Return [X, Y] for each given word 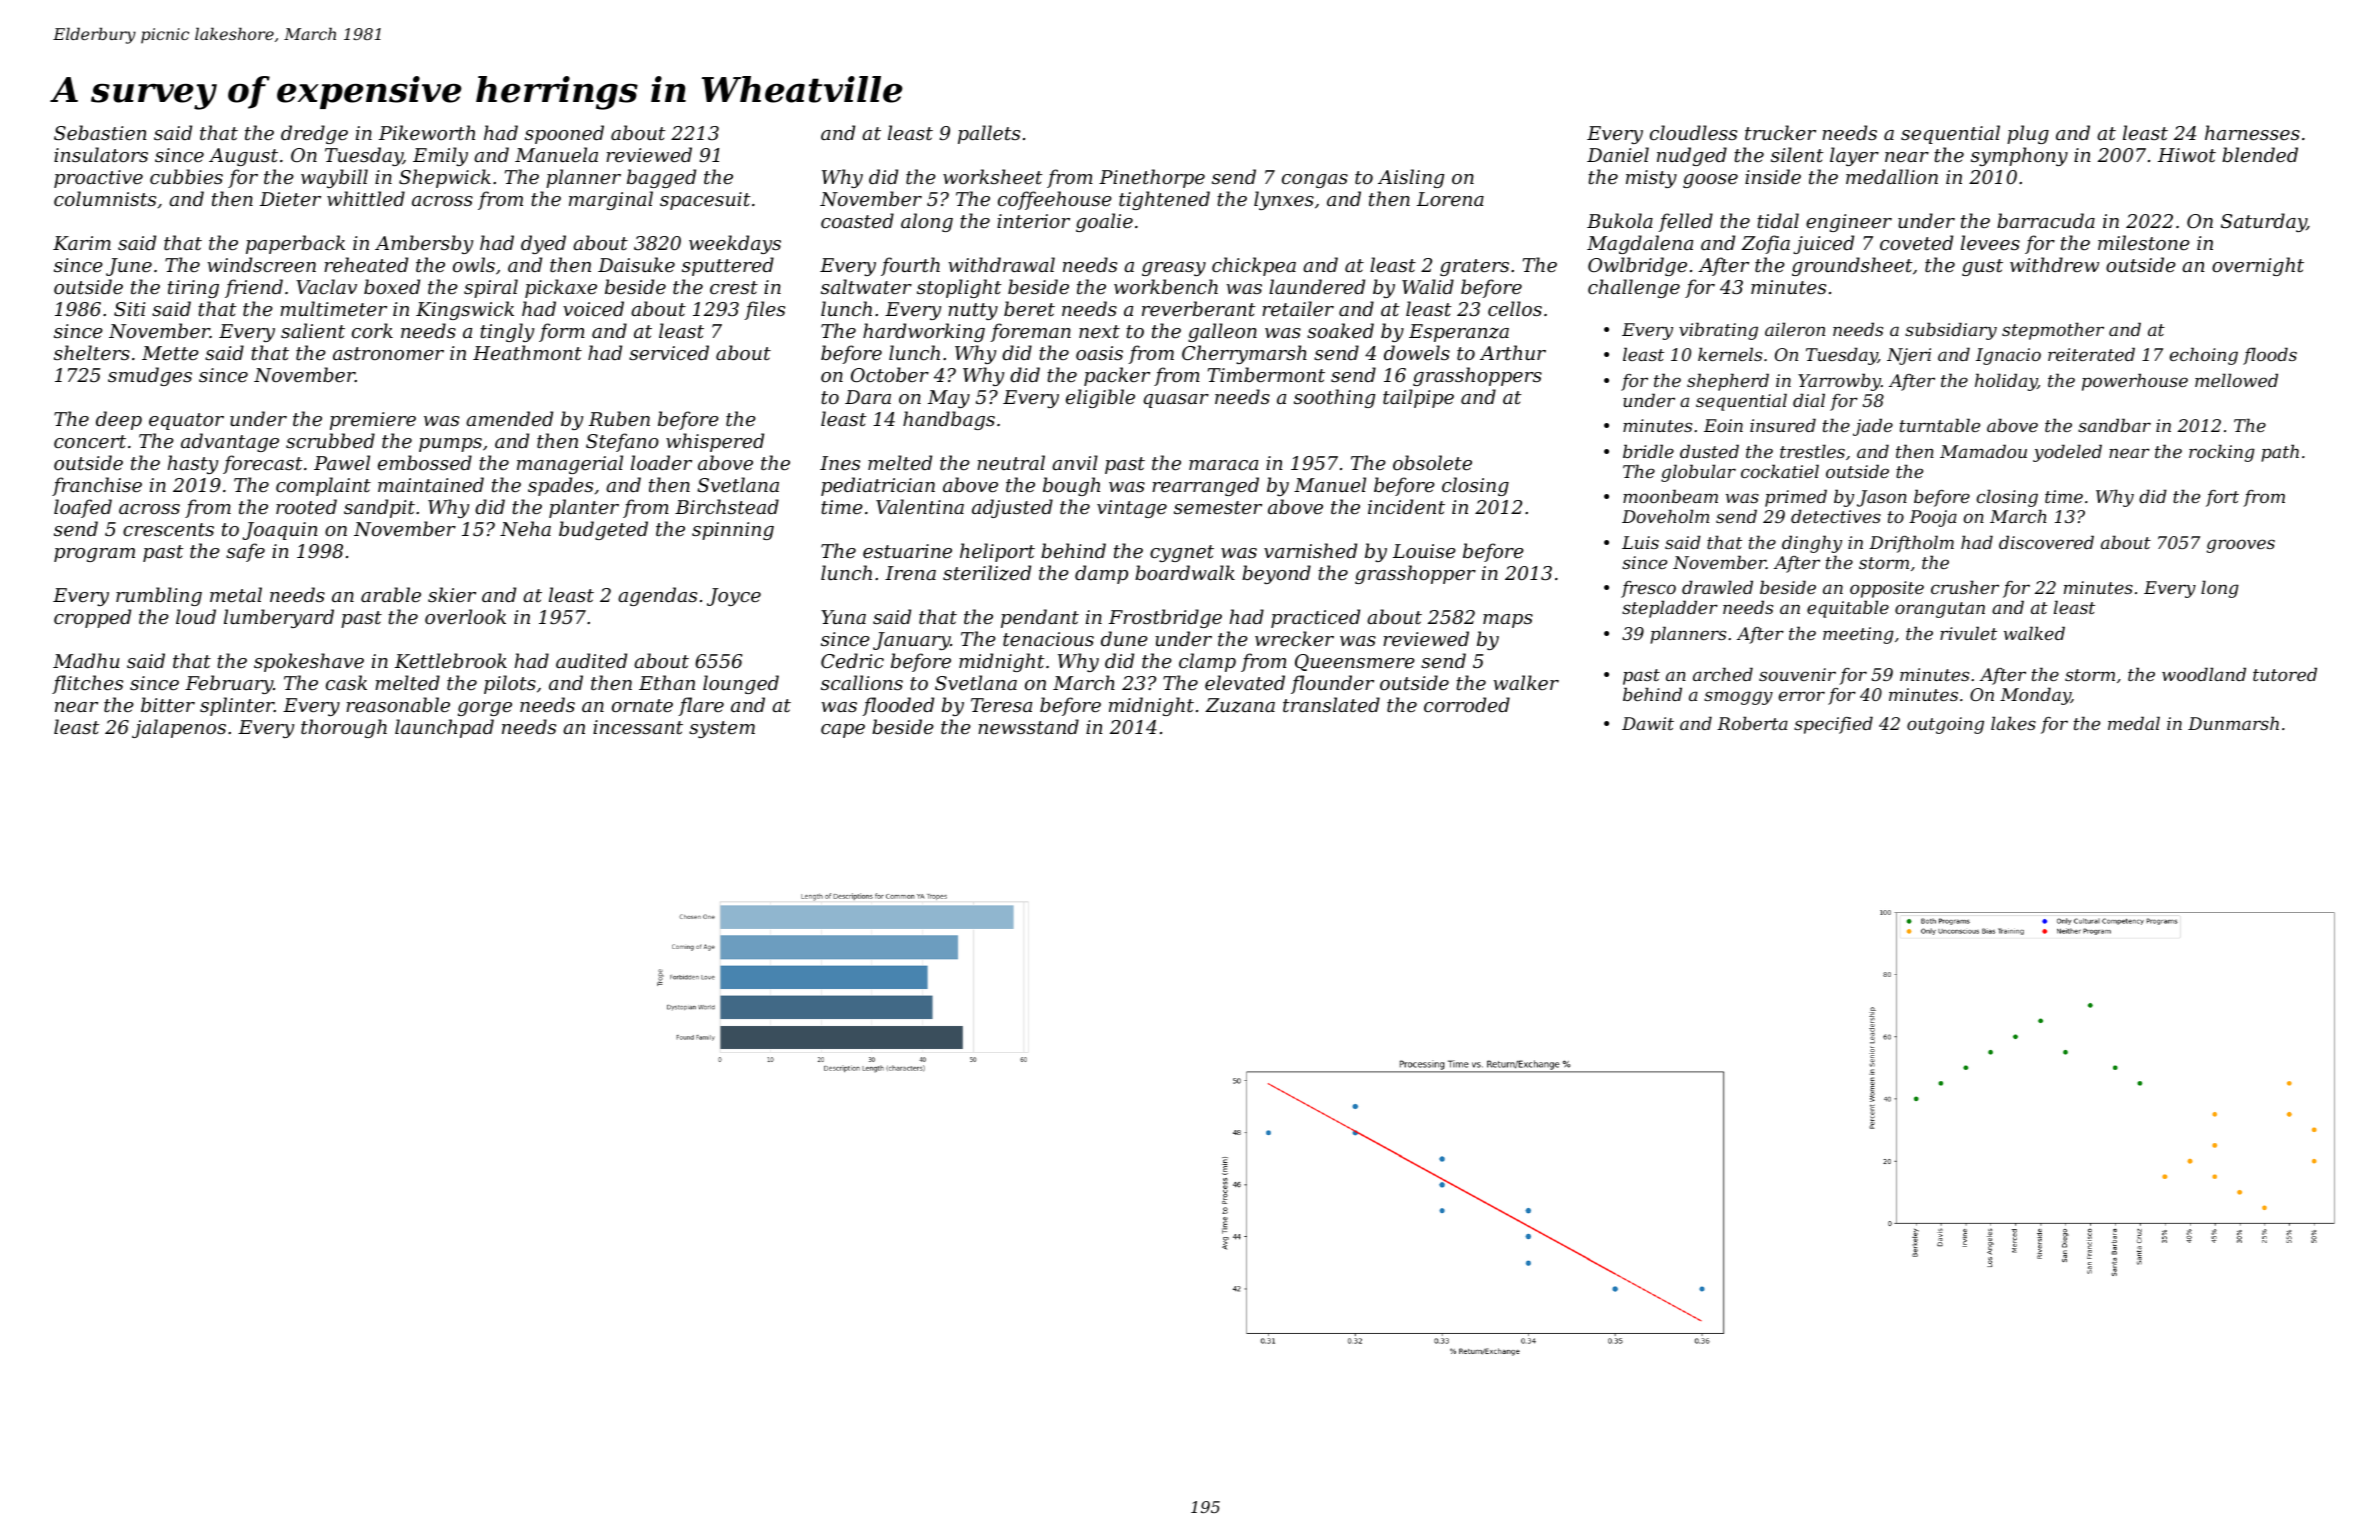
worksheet [993, 176]
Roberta [1752, 723]
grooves [2241, 546]
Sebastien [100, 132]
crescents [168, 529]
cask [346, 682]
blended [2260, 154]
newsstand [1028, 726]
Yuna [843, 617]
